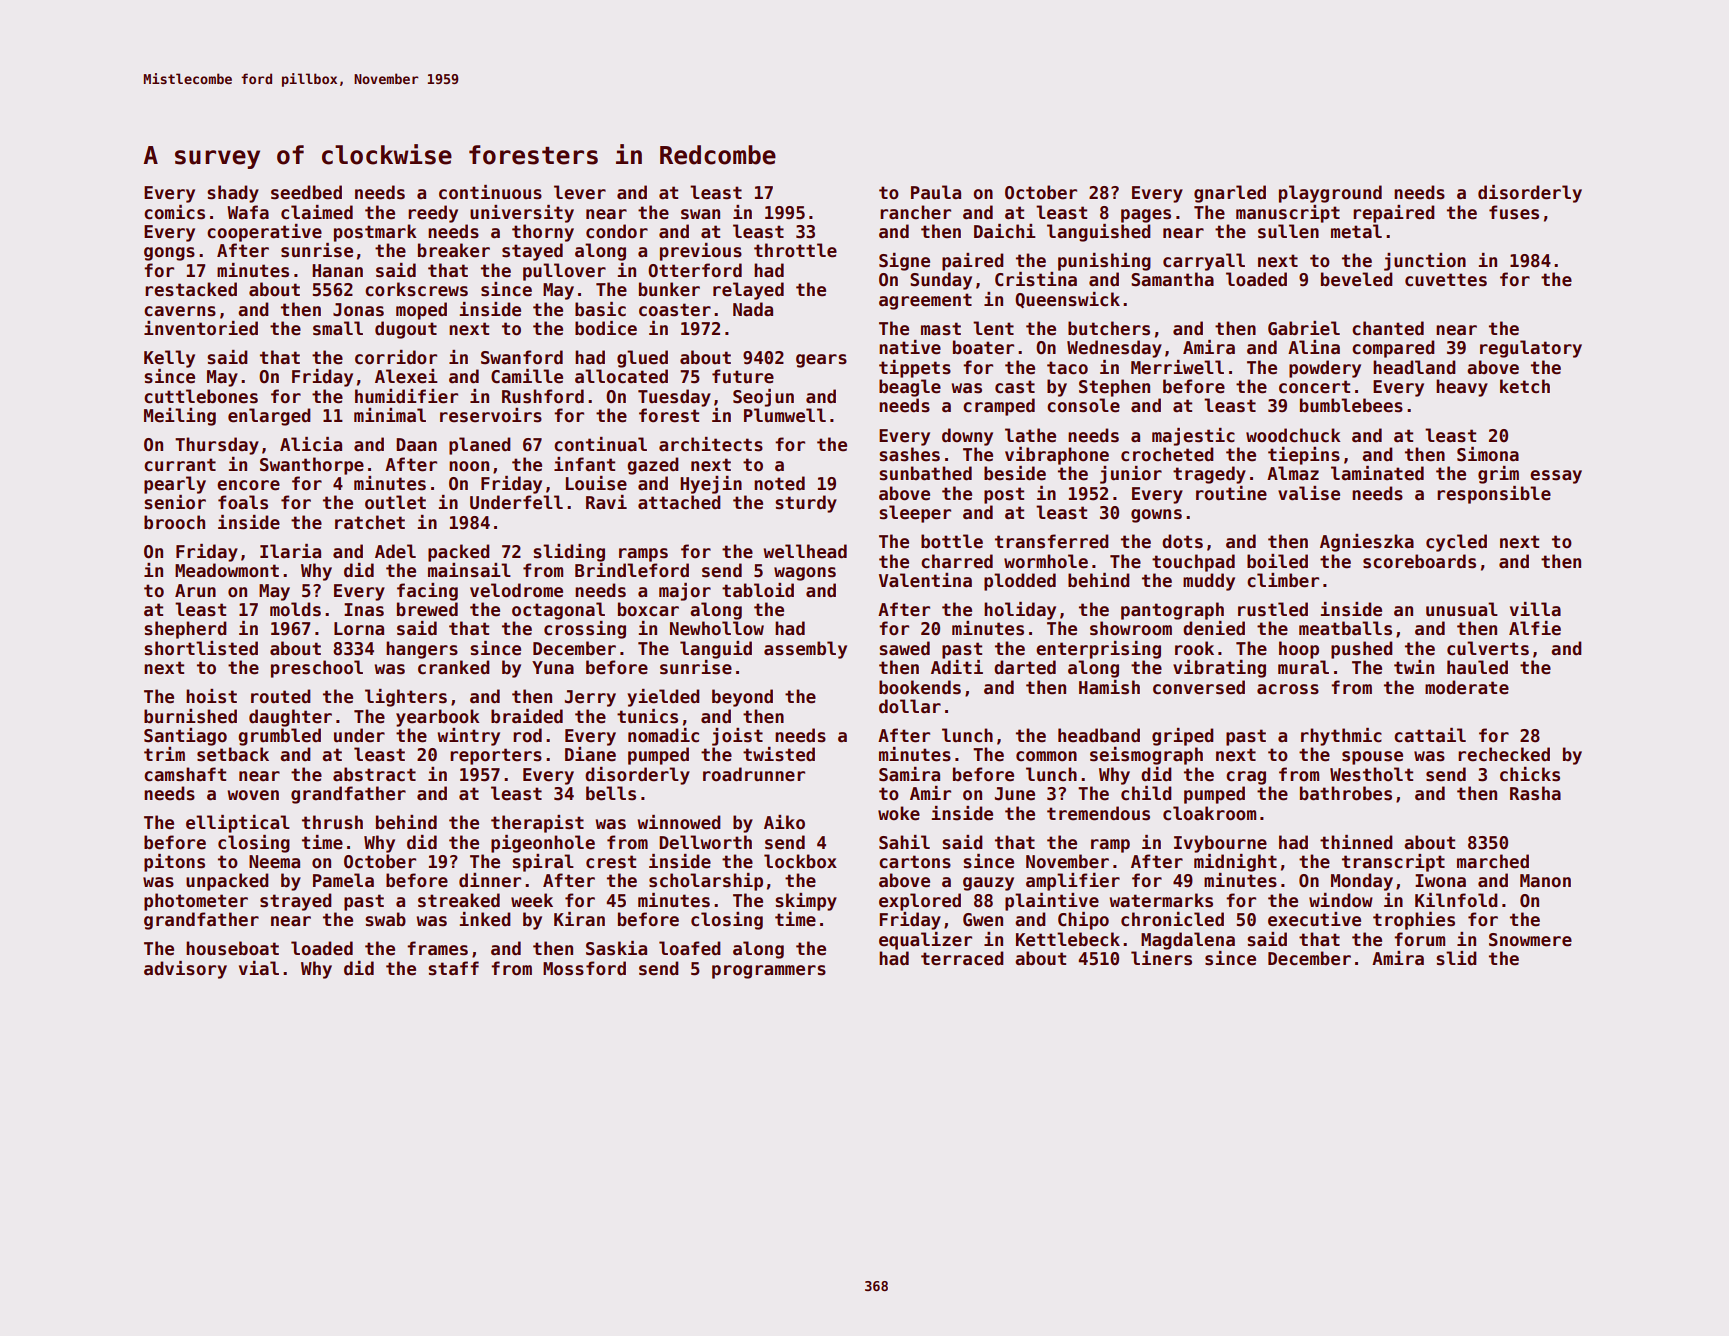 The image size is (1729, 1336). Describe the element at coordinates (806, 504) in the screenshot. I see `sturdy` at that location.
